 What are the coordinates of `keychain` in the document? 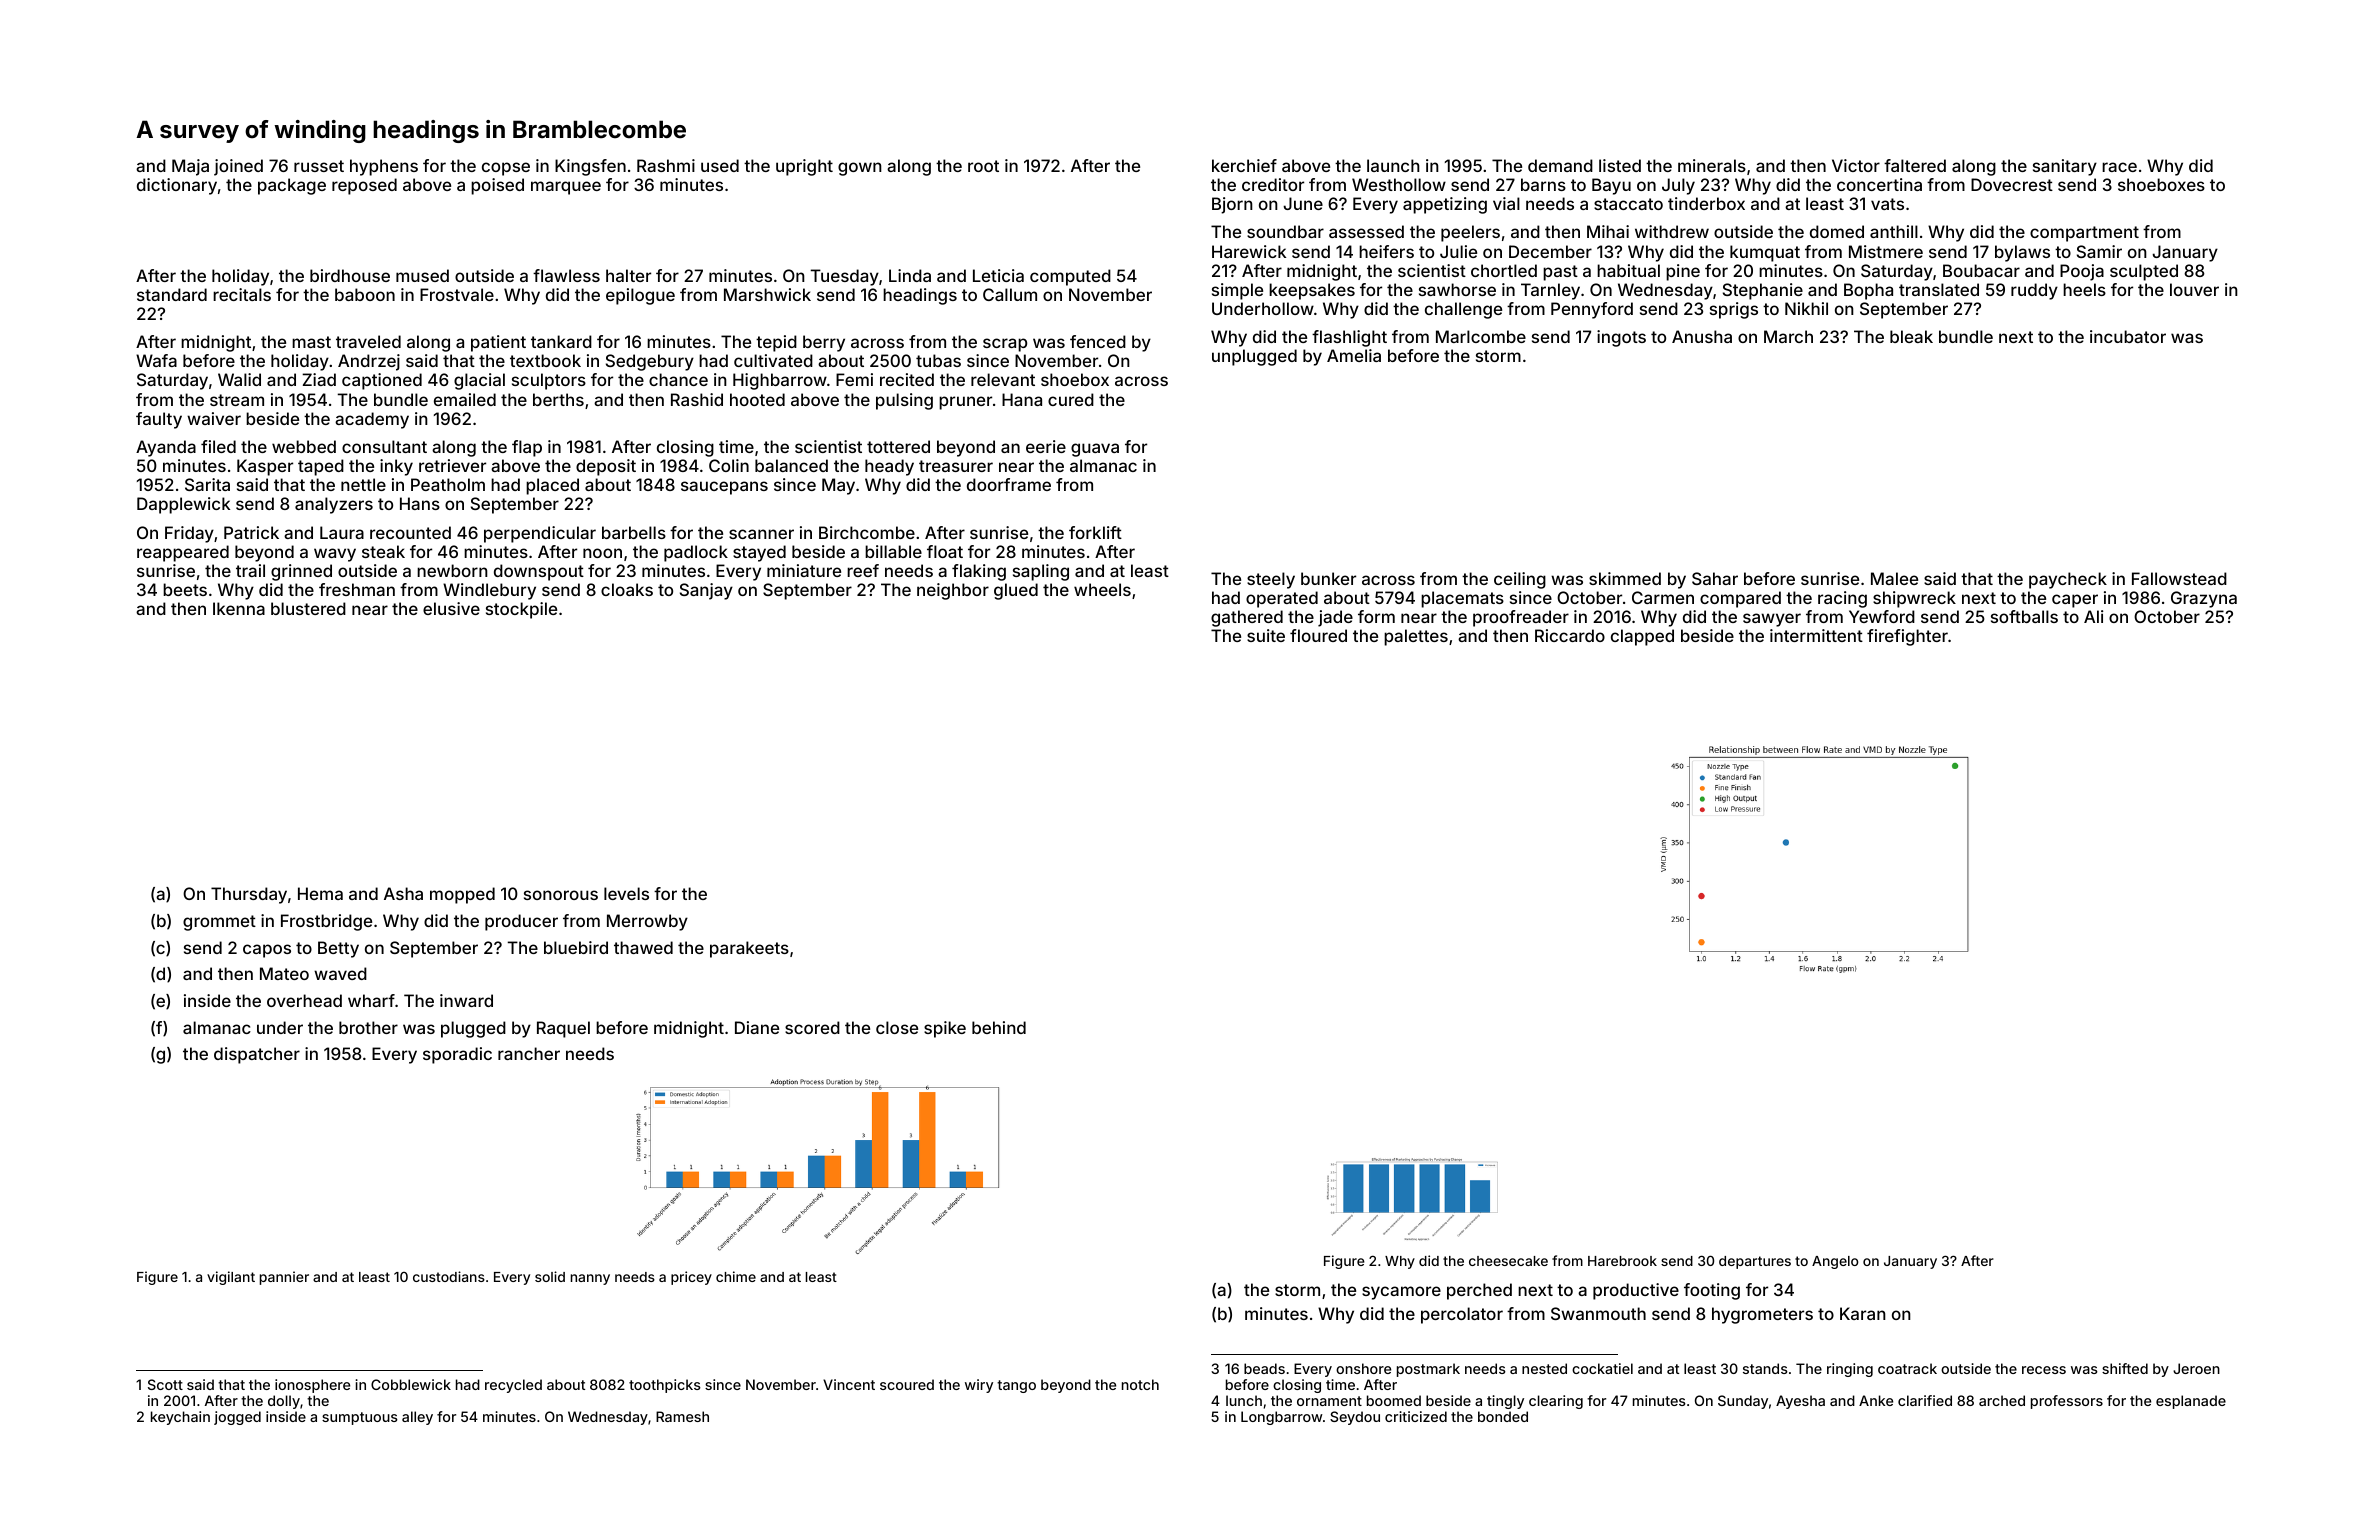 It's located at (180, 1418).
